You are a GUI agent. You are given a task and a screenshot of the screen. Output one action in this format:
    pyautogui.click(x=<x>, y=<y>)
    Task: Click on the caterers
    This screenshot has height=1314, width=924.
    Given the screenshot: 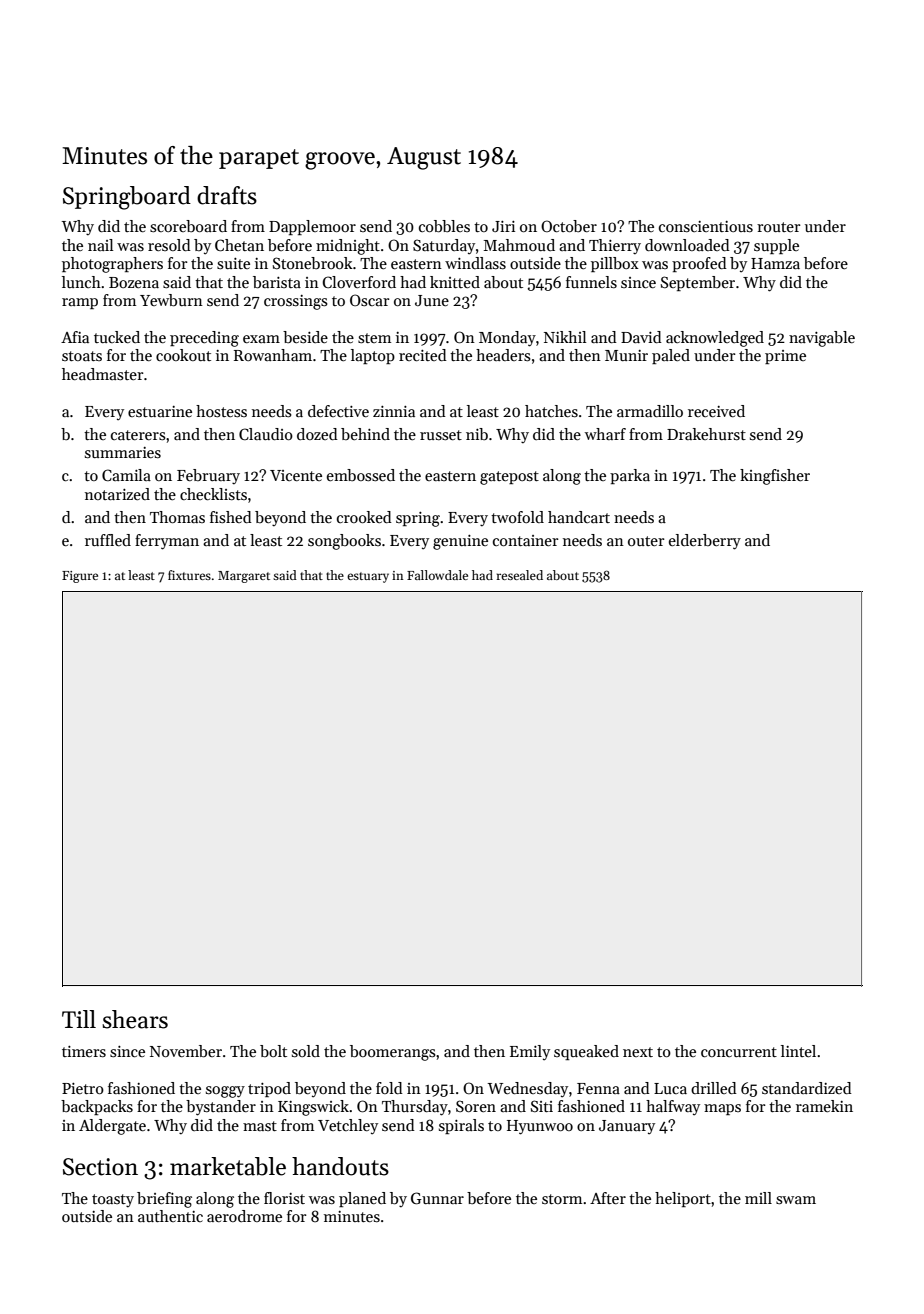 What is the action you would take?
    pyautogui.click(x=138, y=435)
